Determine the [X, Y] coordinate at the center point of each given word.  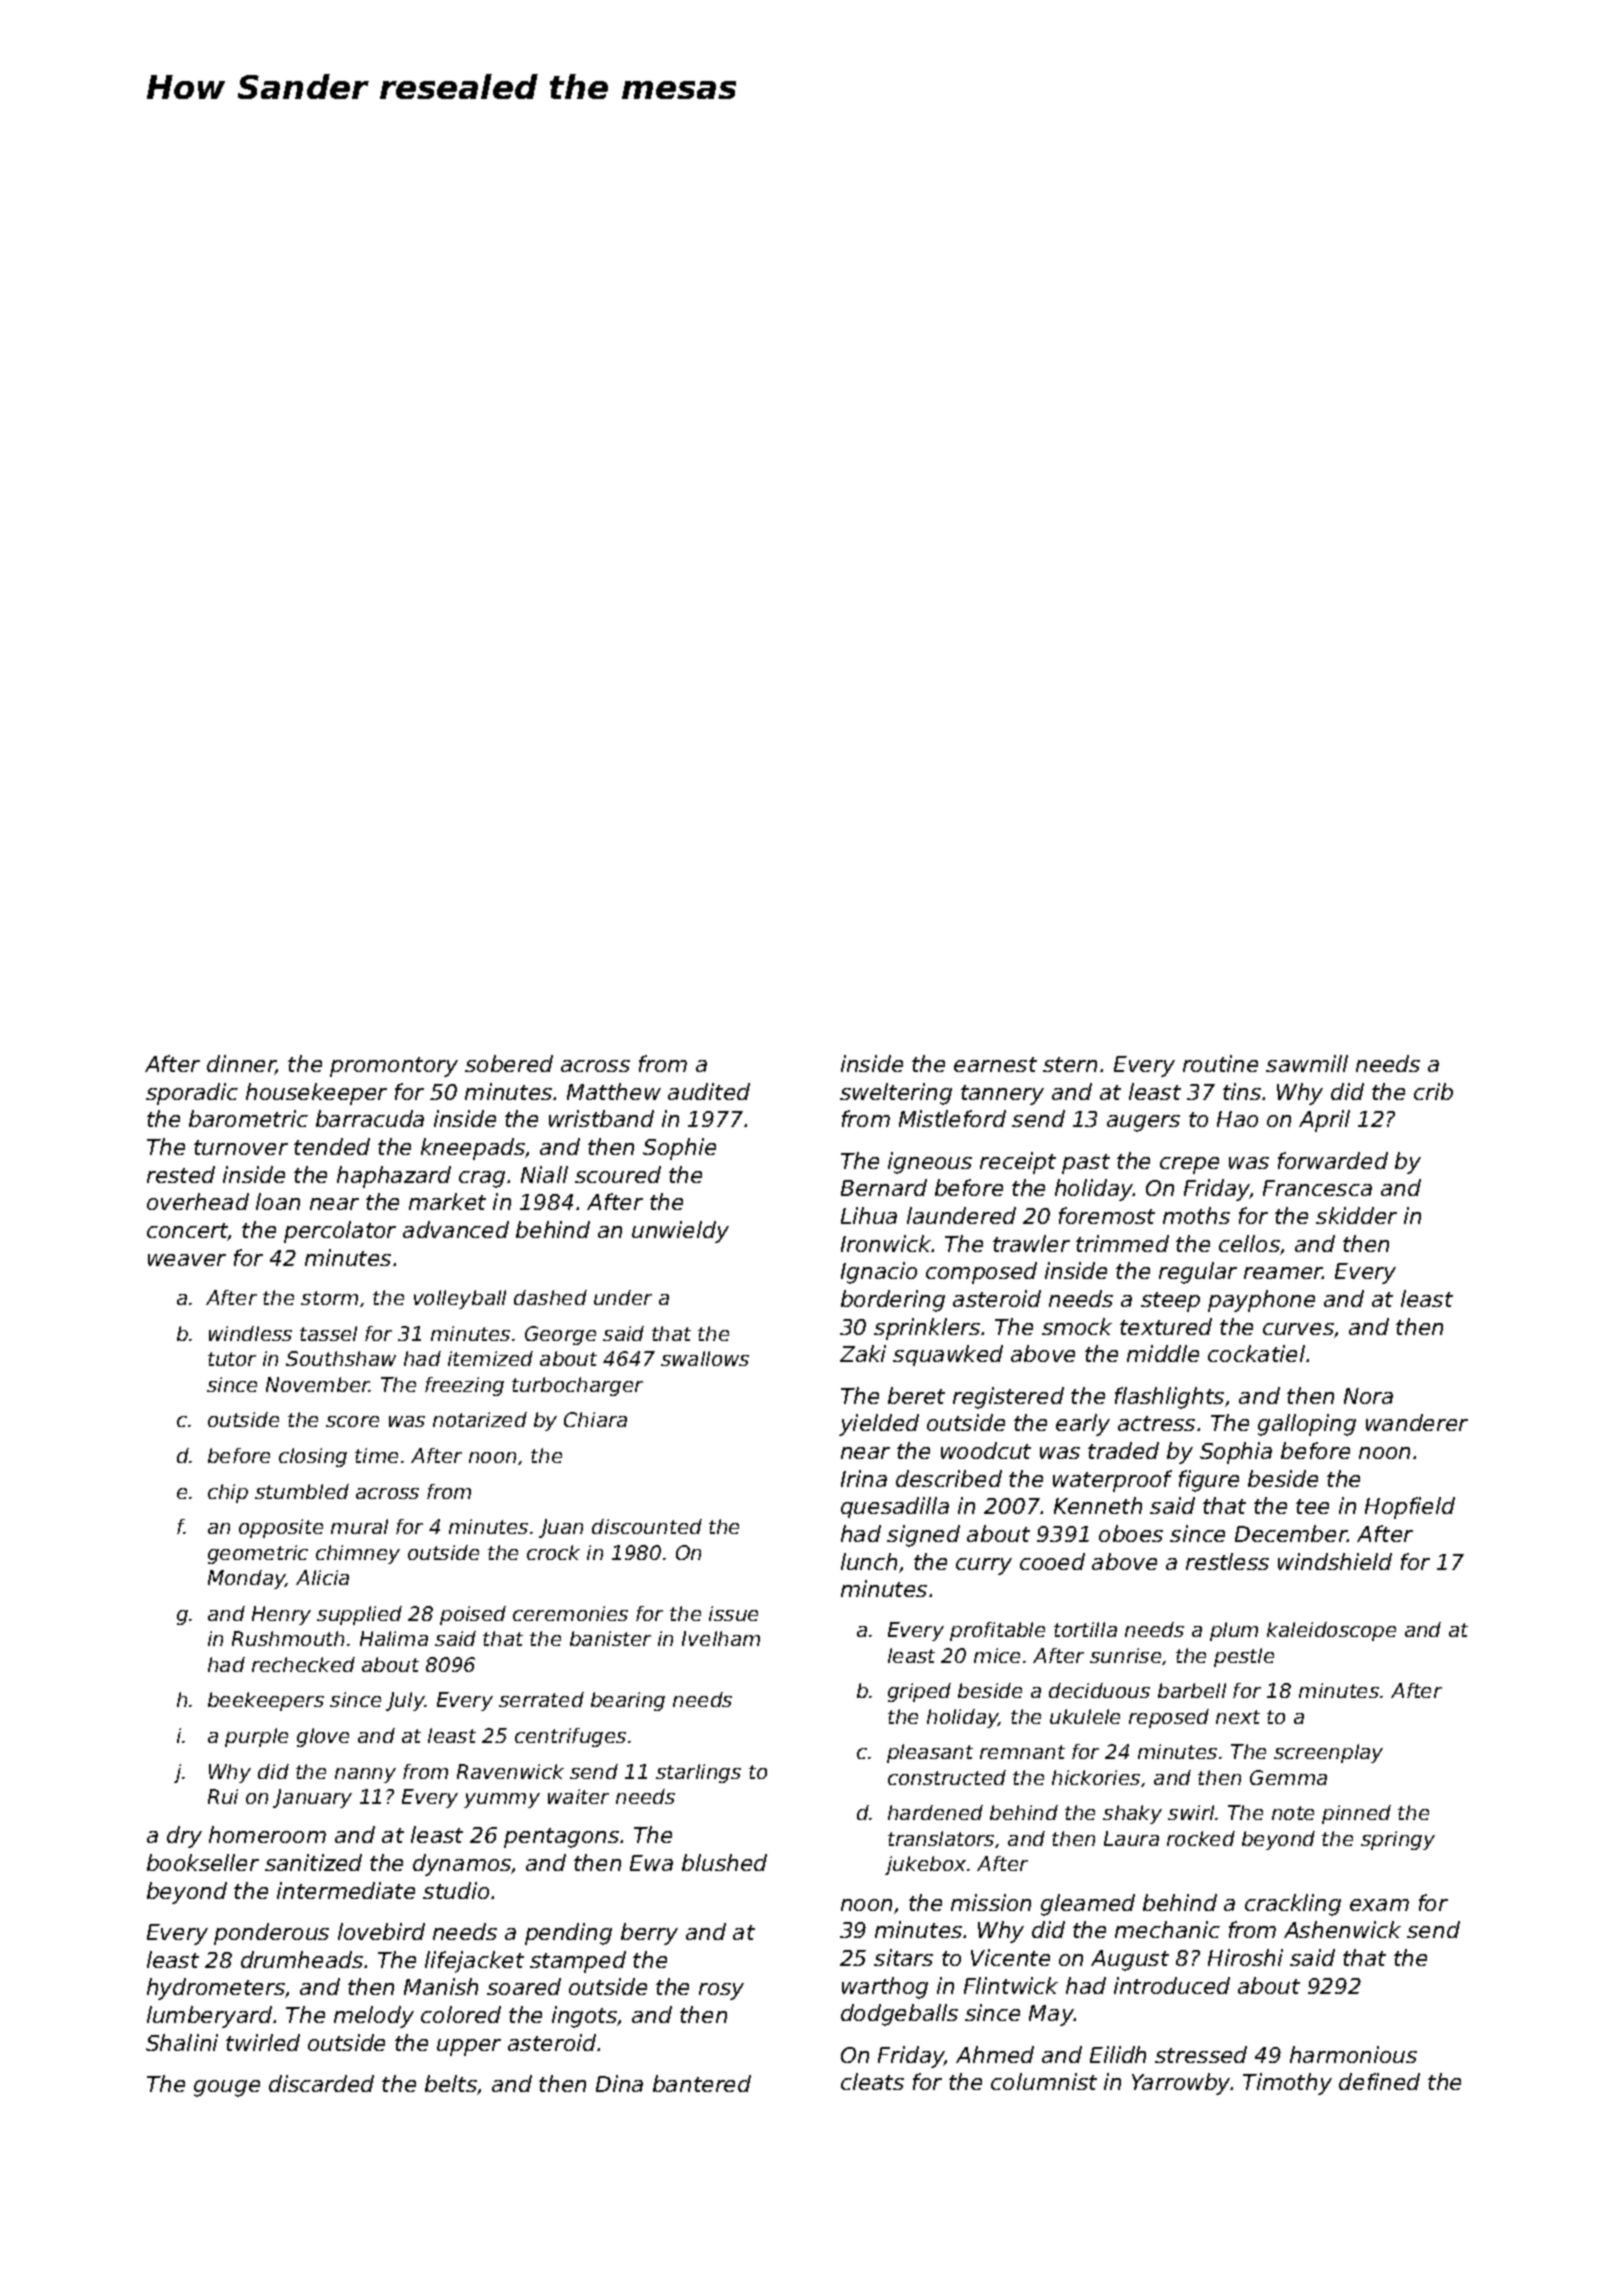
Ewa [651, 1863]
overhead [198, 1201]
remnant [1022, 1752]
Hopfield [1410, 1508]
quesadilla [895, 1507]
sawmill [1307, 1063]
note [1293, 1813]
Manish [441, 1986]
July [405, 1701]
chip [228, 1493]
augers [1143, 1123]
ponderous [271, 1934]
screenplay [1328, 1753]
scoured [618, 1174]
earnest [995, 1064]
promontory [394, 1067]
